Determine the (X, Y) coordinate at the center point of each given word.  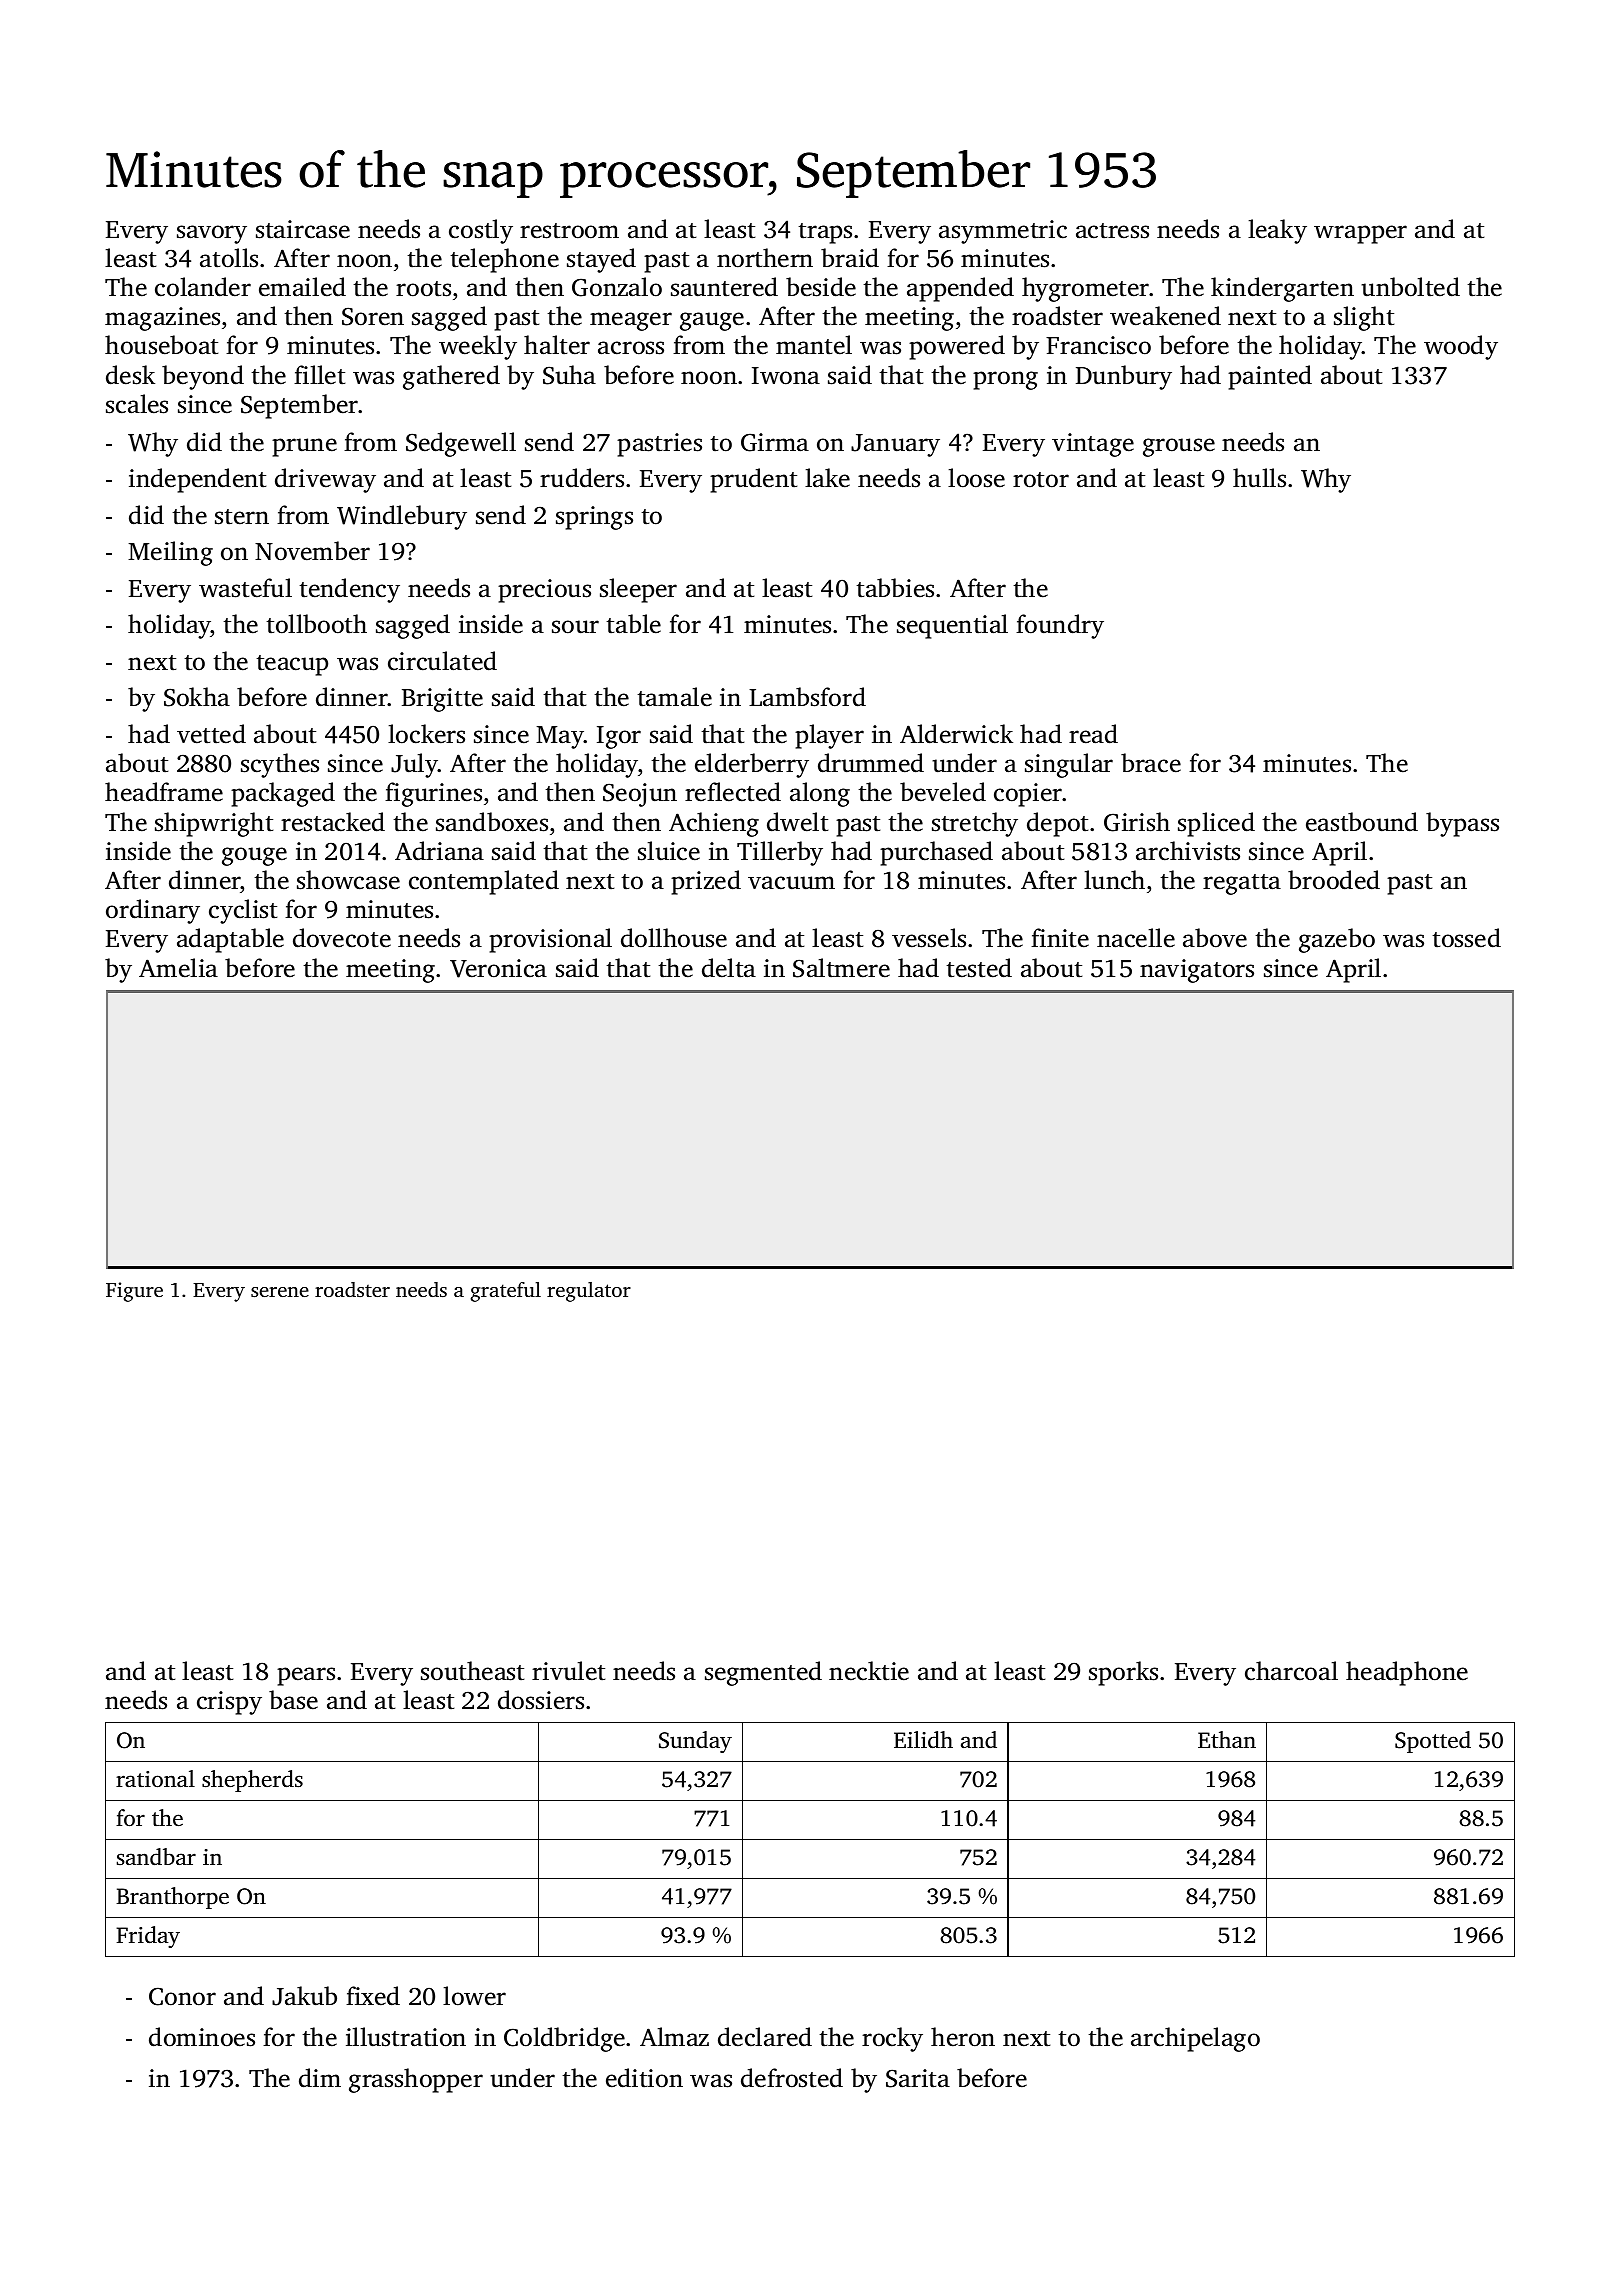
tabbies (895, 588)
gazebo (1337, 940)
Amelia (178, 968)
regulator (589, 1292)
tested (979, 968)
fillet (319, 375)
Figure (134, 1292)
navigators (1197, 971)
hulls (1259, 478)
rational (155, 1779)
